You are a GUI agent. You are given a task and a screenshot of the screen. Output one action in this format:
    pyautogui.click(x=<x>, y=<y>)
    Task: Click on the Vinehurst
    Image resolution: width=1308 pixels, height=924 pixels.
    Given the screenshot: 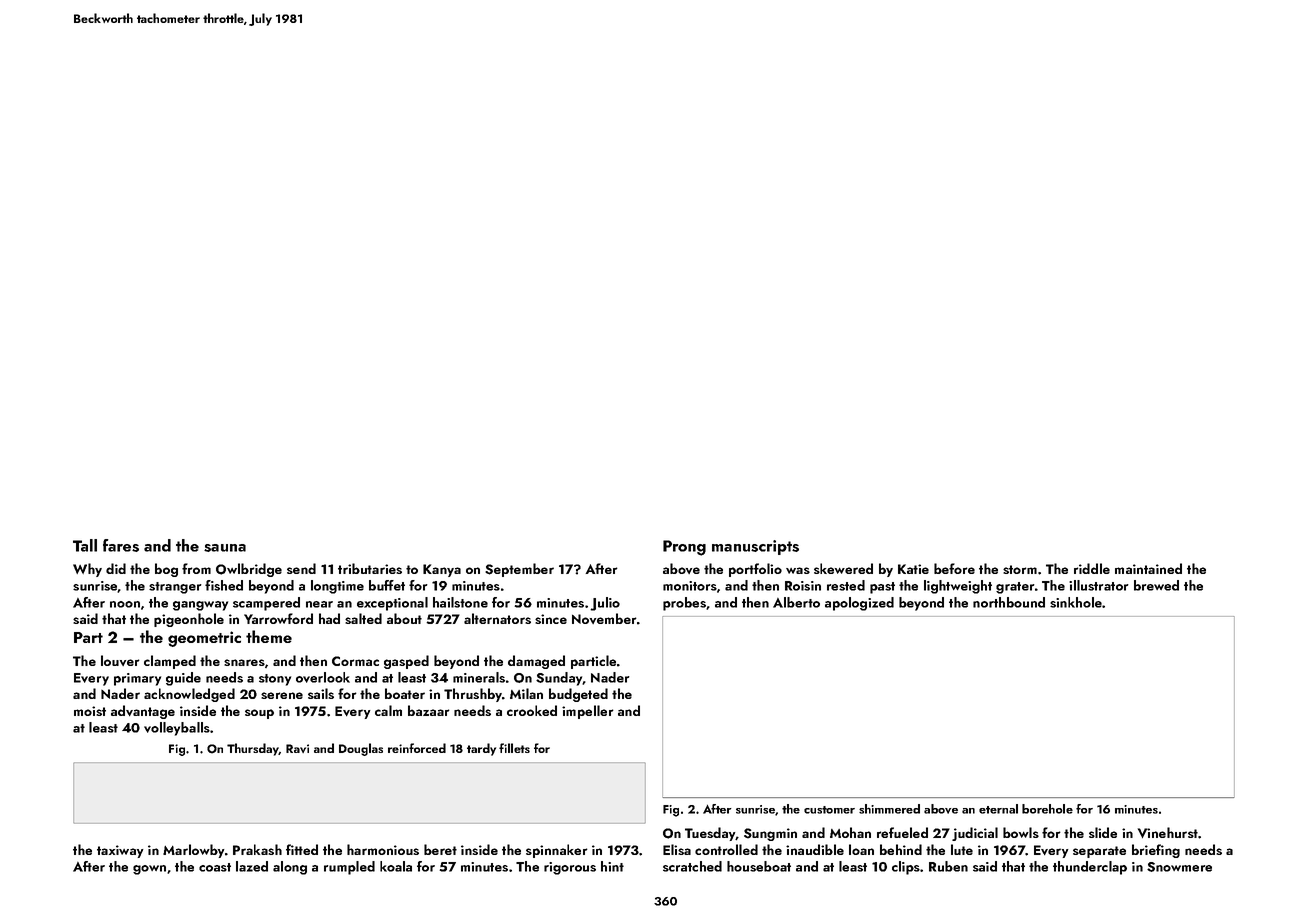 What is the action you would take?
    pyautogui.click(x=1168, y=832)
